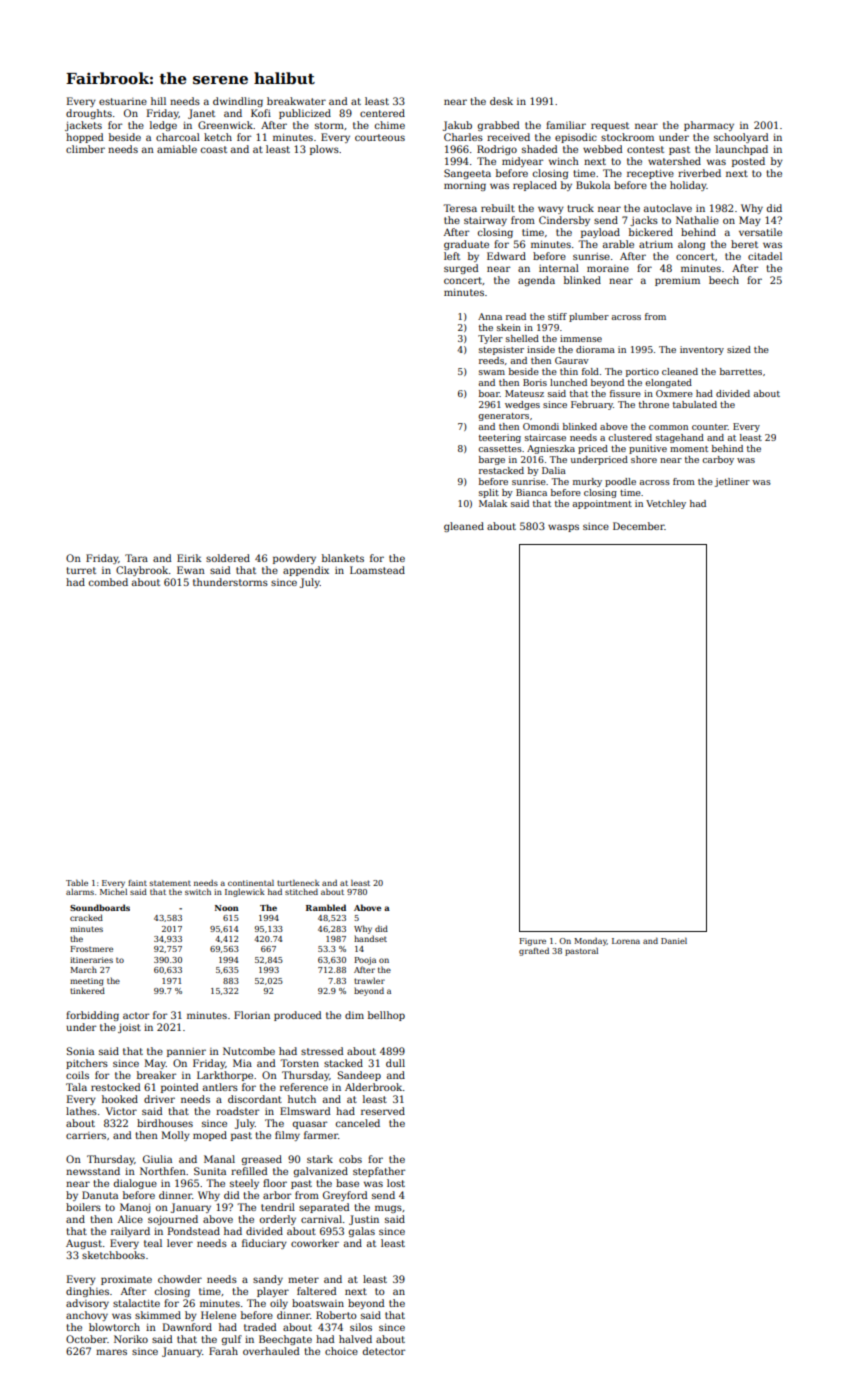  I want to click on October, so click(86, 1339).
